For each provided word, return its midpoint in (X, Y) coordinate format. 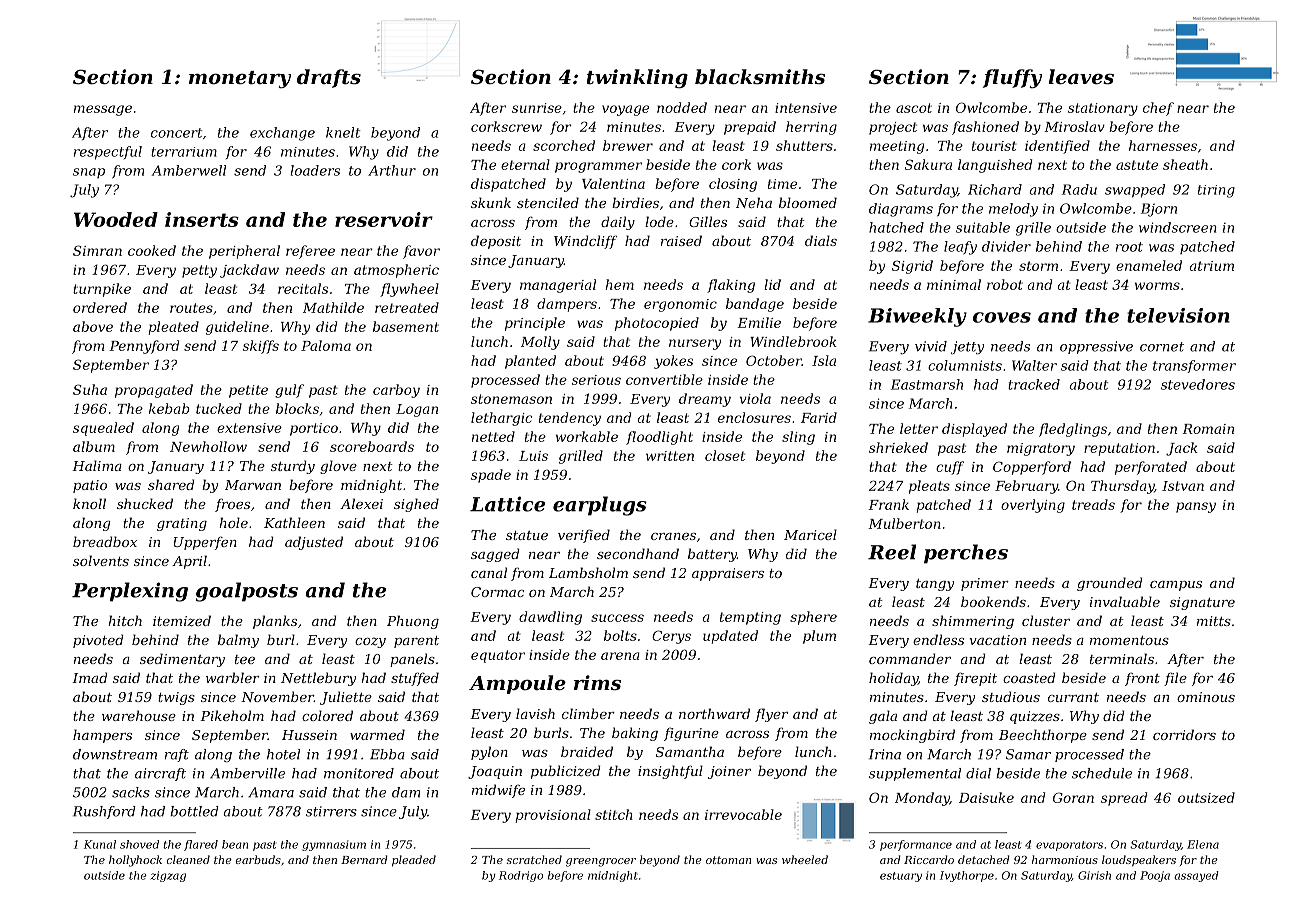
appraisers (728, 574)
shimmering (973, 622)
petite (248, 391)
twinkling (637, 79)
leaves (1081, 77)
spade (491, 476)
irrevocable (743, 814)
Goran (1073, 797)
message (103, 110)
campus (1176, 586)
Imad (89, 677)
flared (201, 845)
